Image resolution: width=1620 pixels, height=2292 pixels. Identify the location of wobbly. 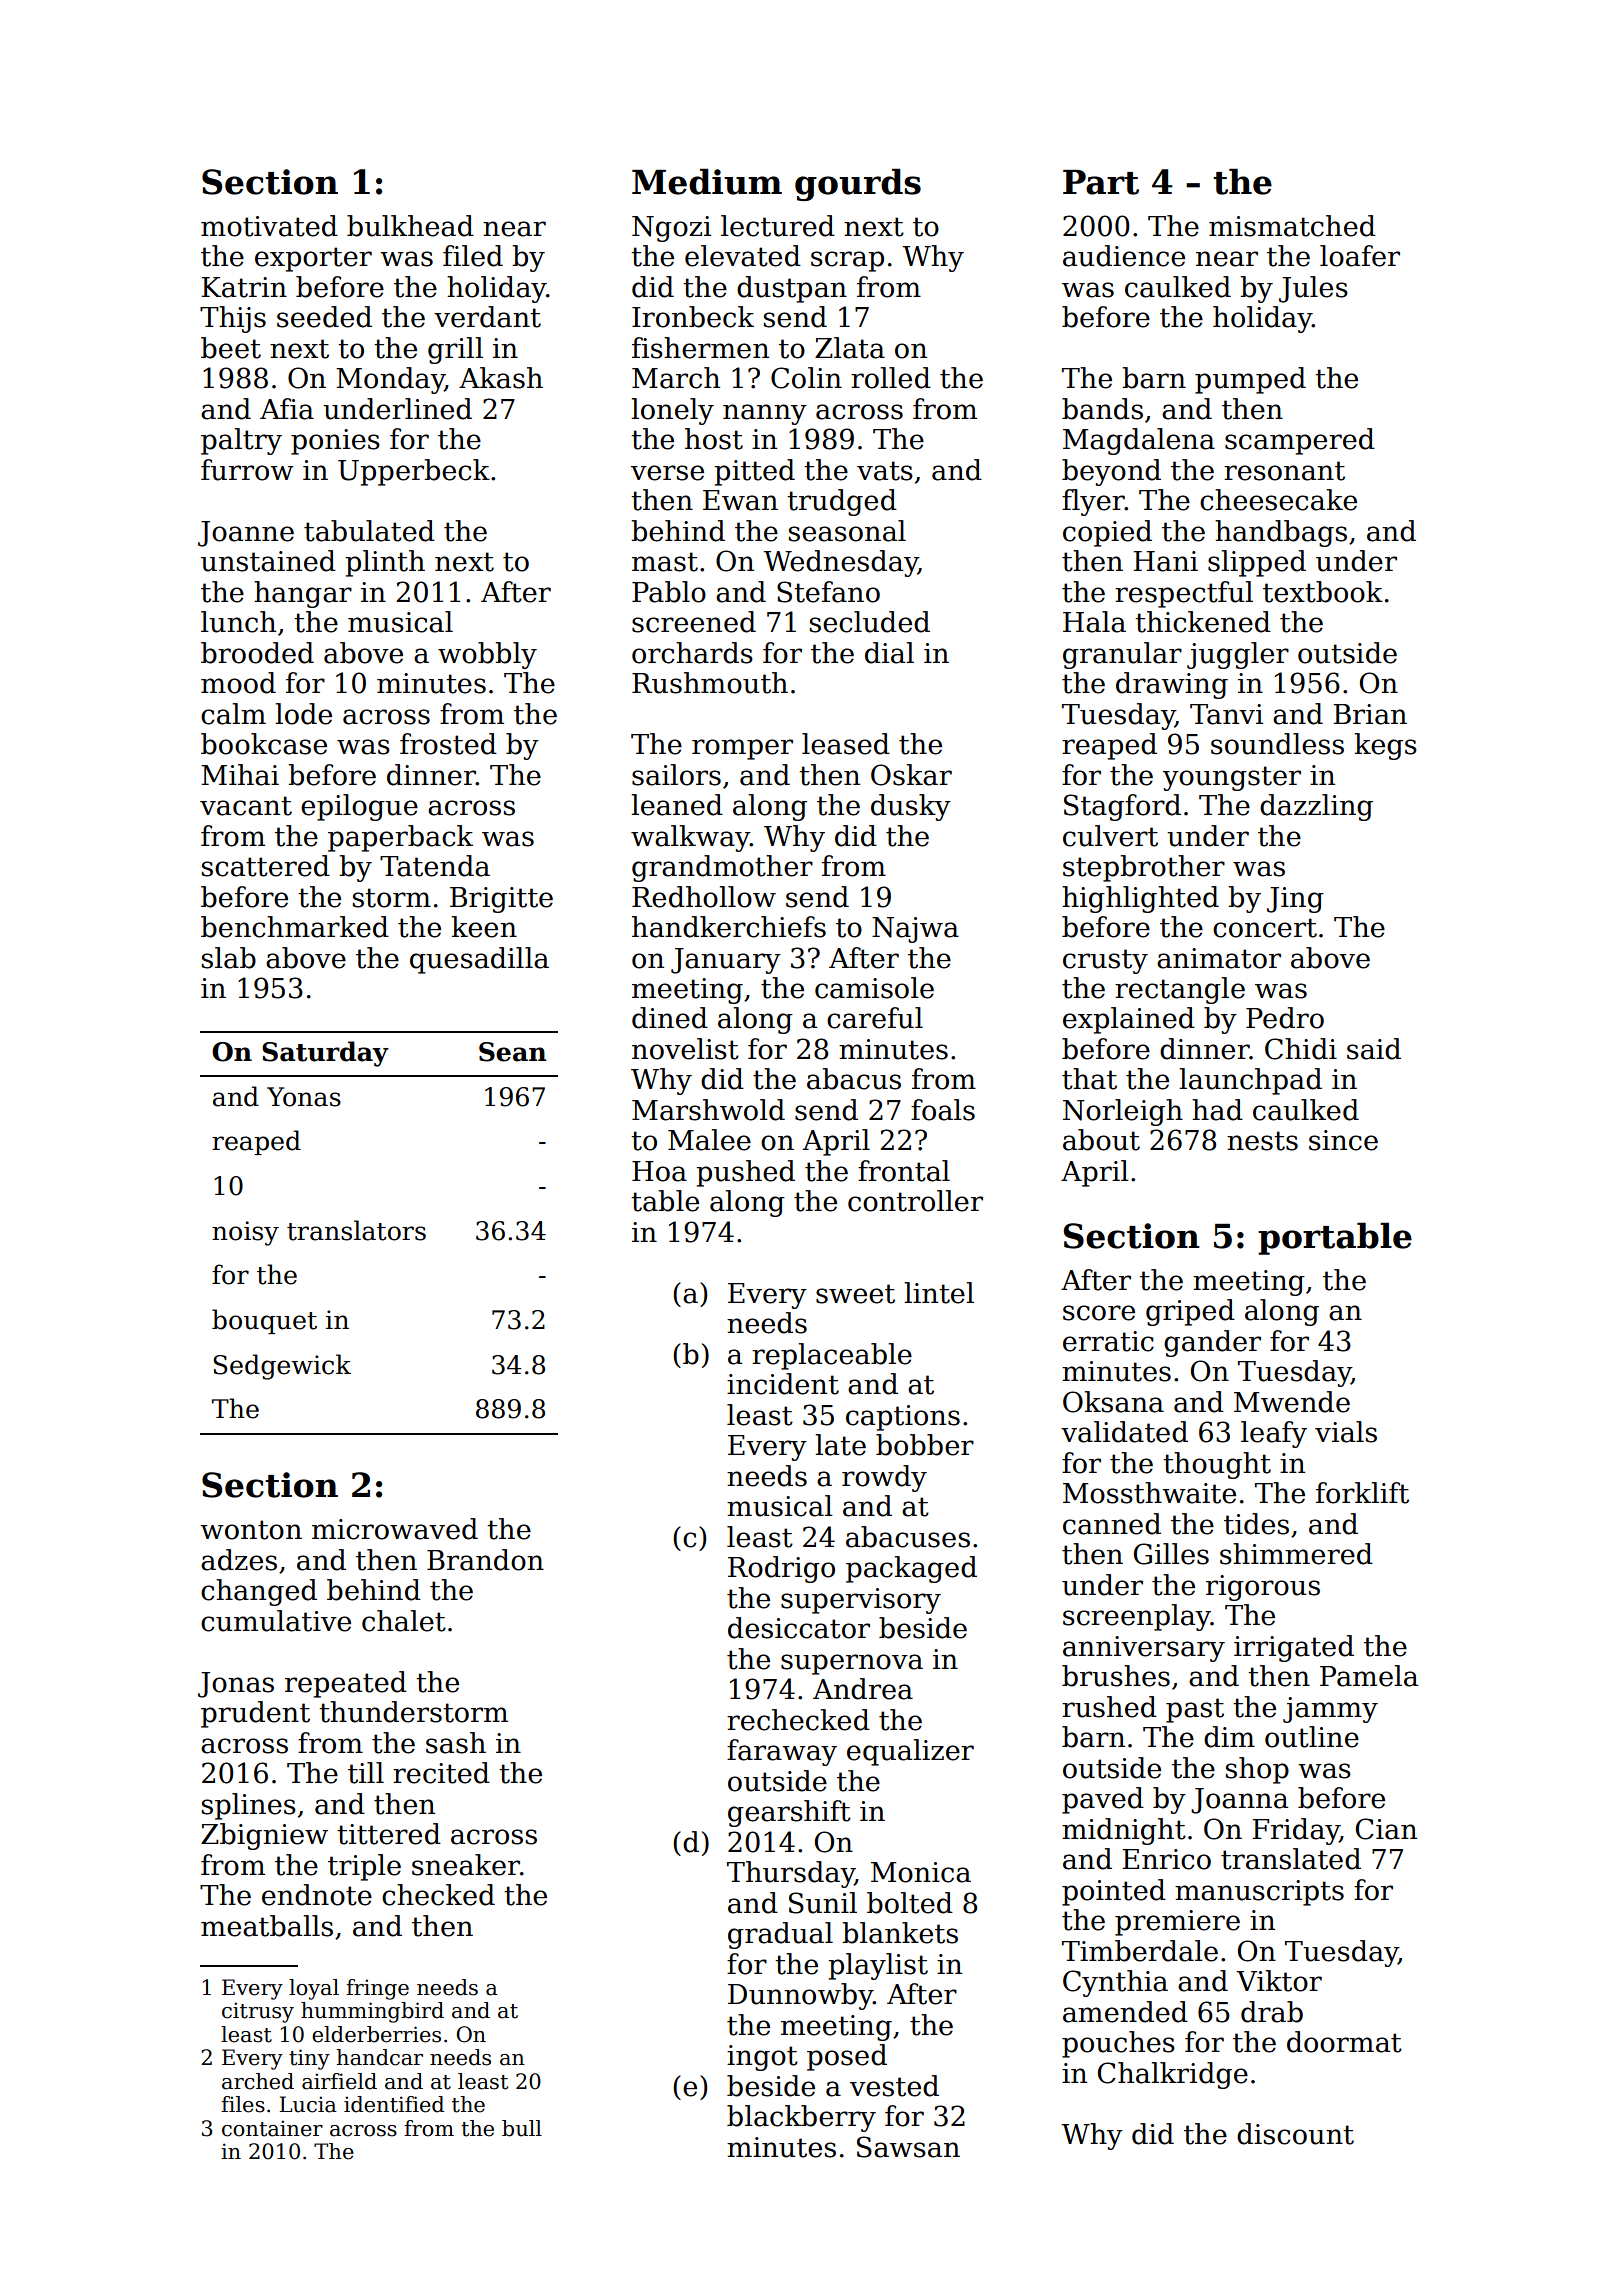
(487, 655).
